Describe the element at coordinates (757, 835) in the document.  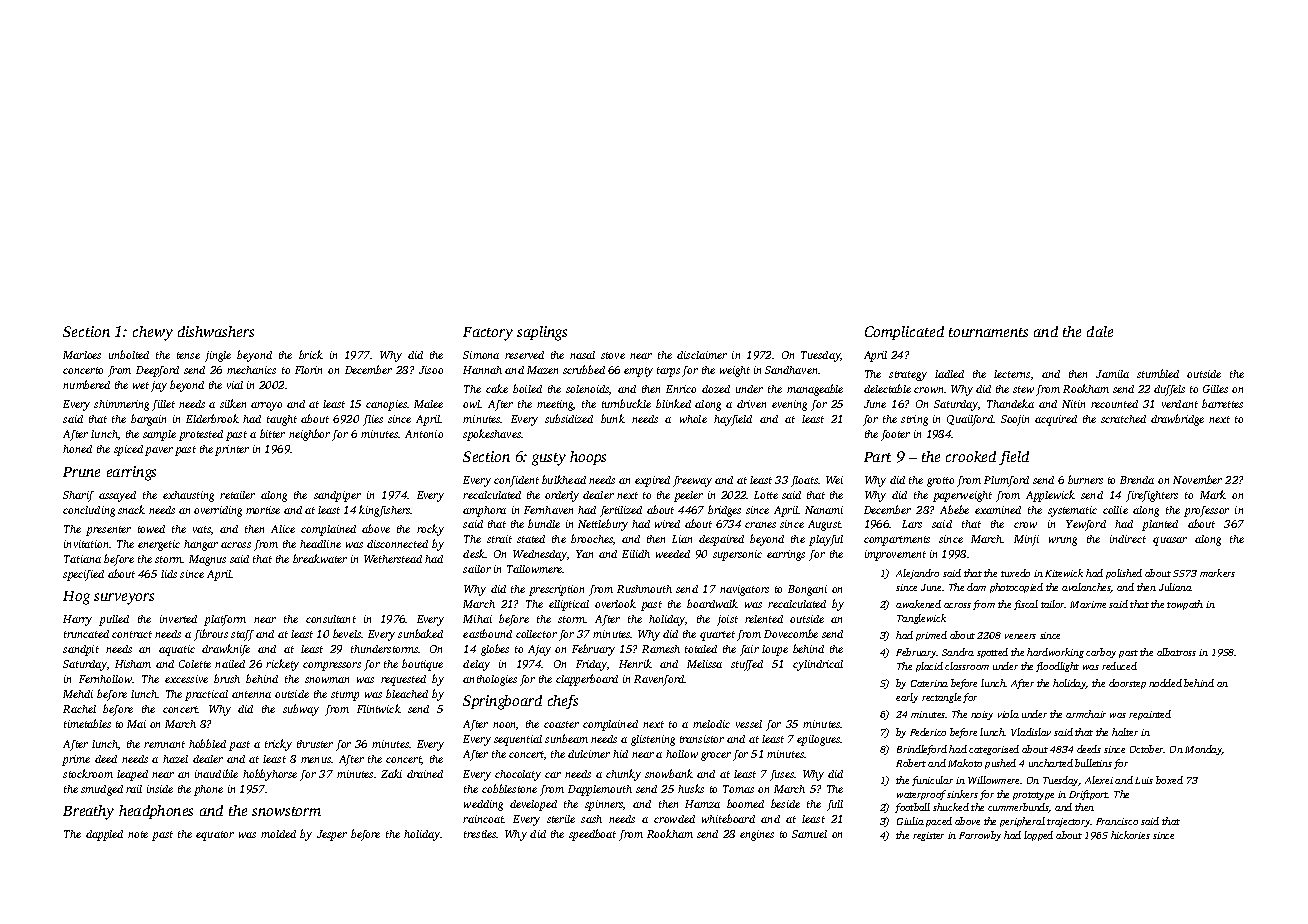
I see `engines` at that location.
